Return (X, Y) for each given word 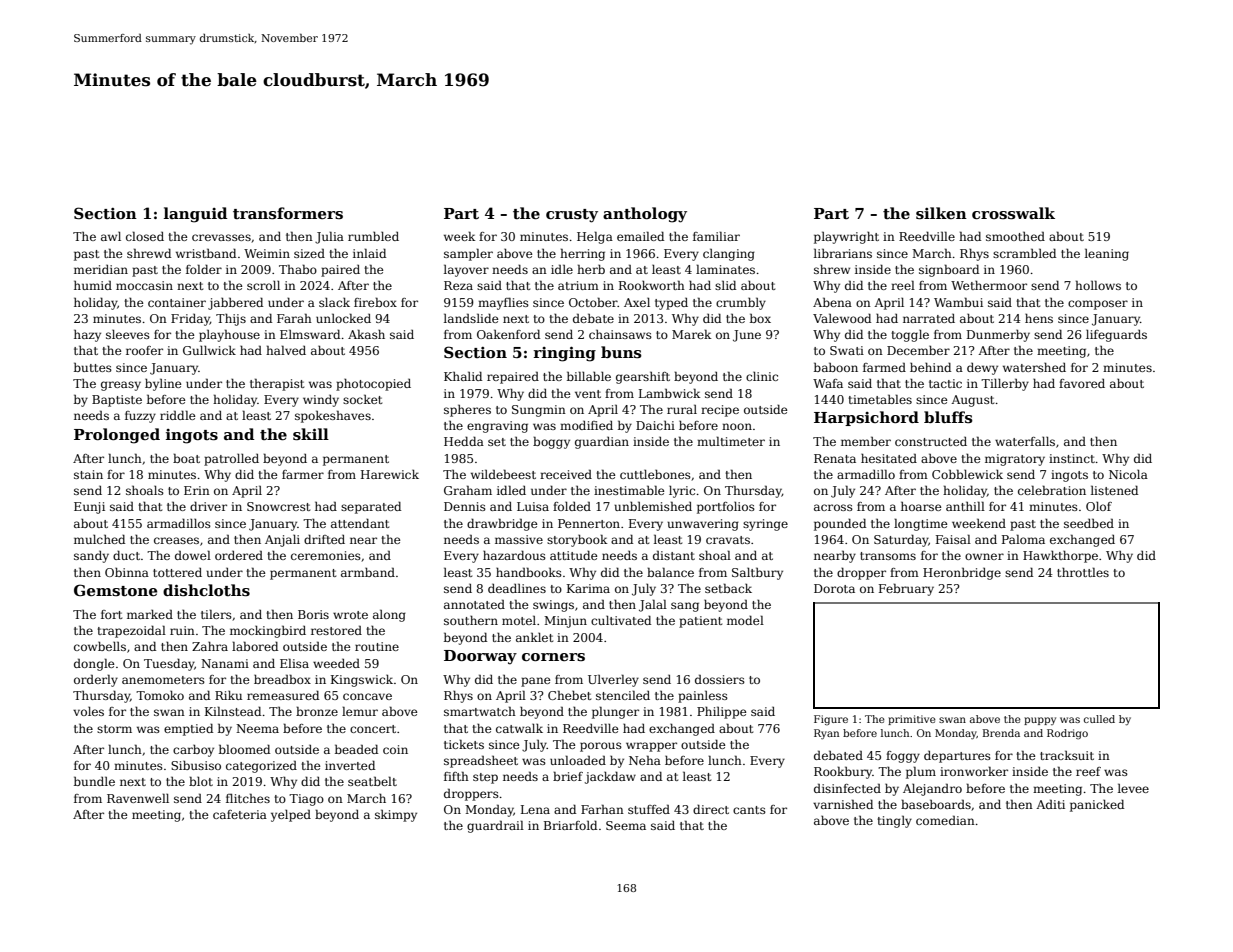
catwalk (519, 728)
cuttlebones (655, 474)
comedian (945, 820)
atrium (578, 285)
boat (186, 458)
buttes (93, 367)
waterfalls (1025, 441)
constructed (931, 441)
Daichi (655, 425)
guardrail (495, 826)
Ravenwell (138, 798)
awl (111, 236)
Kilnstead (233, 711)
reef (1088, 771)
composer (1098, 305)
